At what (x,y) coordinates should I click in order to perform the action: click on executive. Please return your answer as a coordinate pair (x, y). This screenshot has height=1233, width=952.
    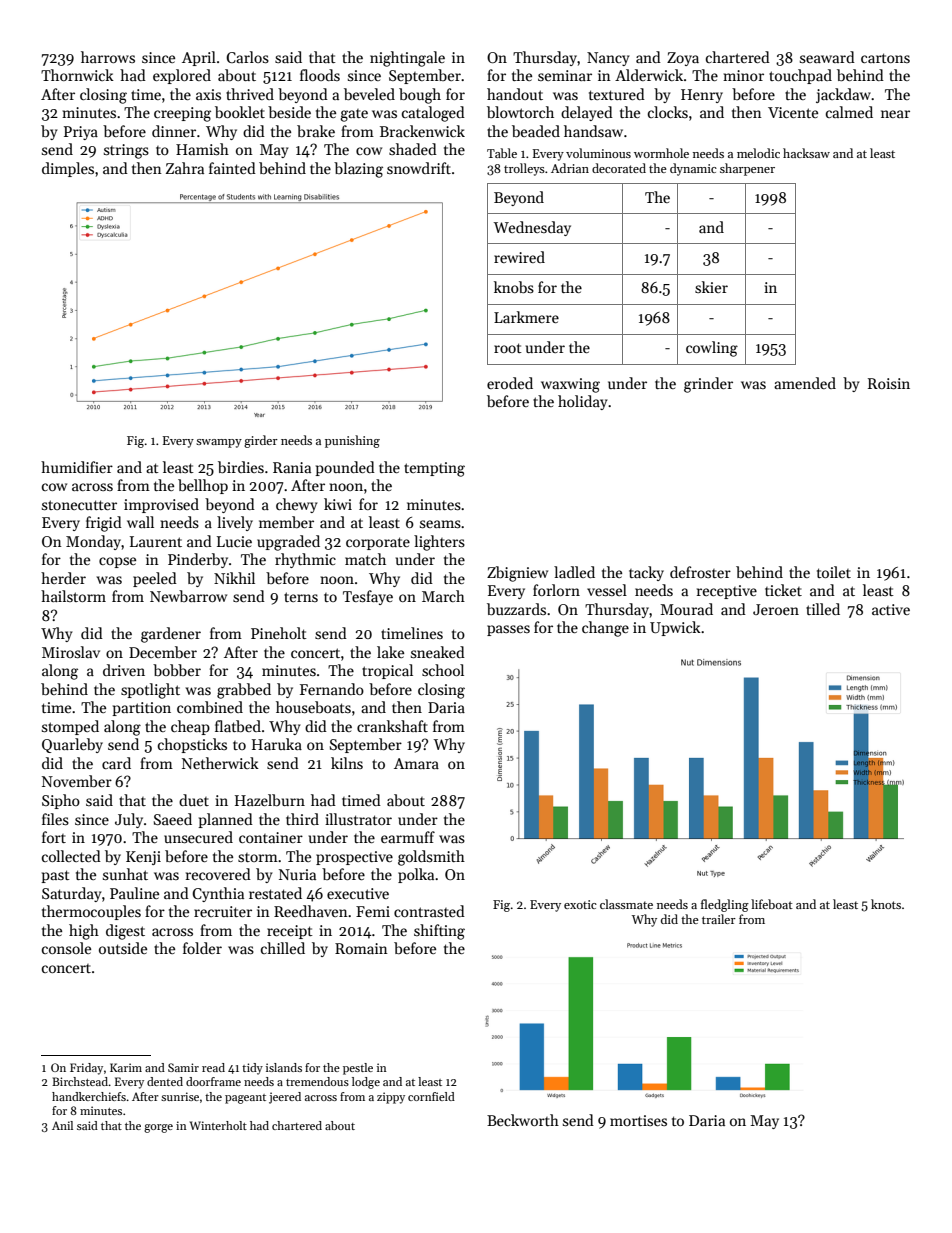
    Looking at the image, I should click on (358, 893).
